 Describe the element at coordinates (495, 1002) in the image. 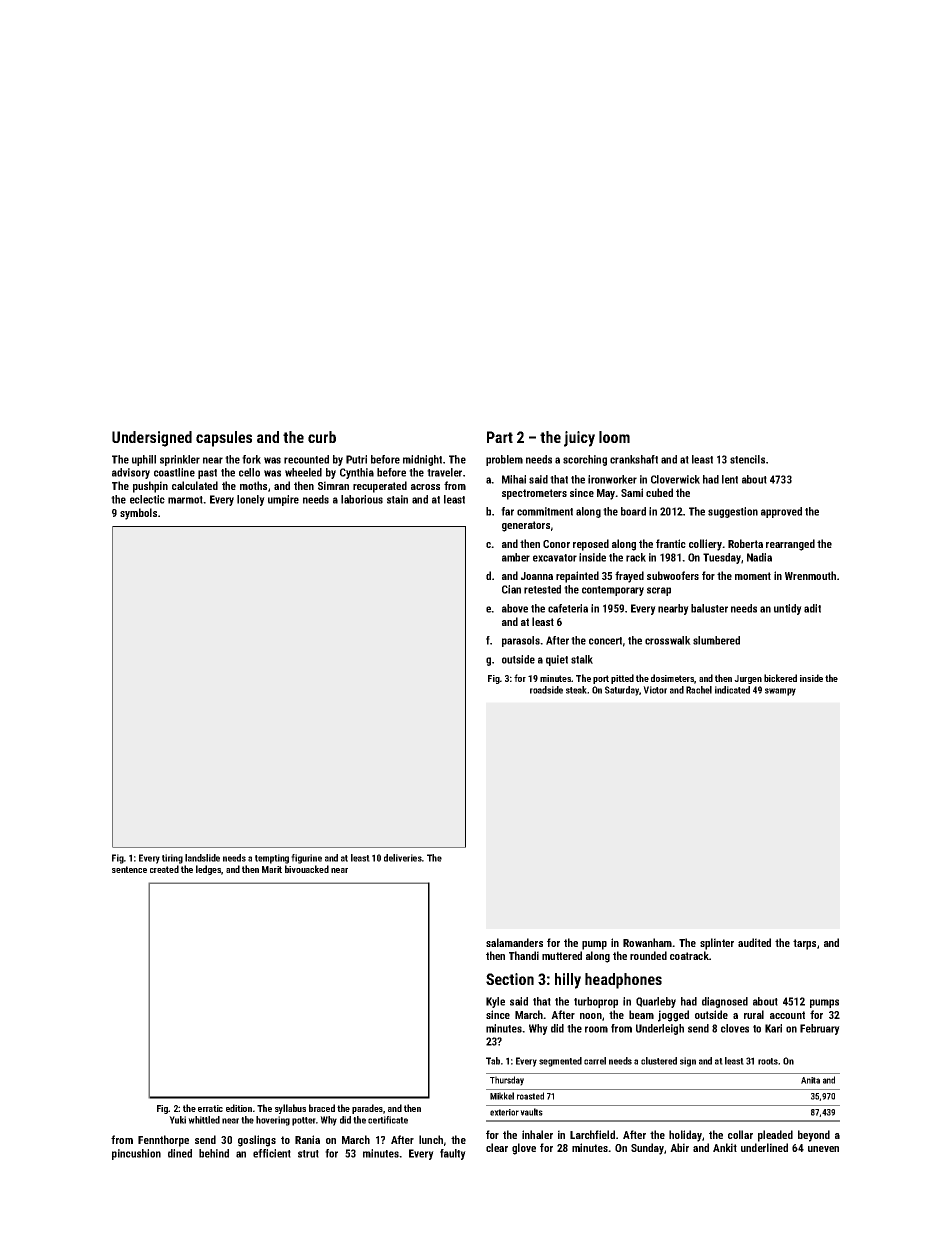

I see `Kyle` at that location.
